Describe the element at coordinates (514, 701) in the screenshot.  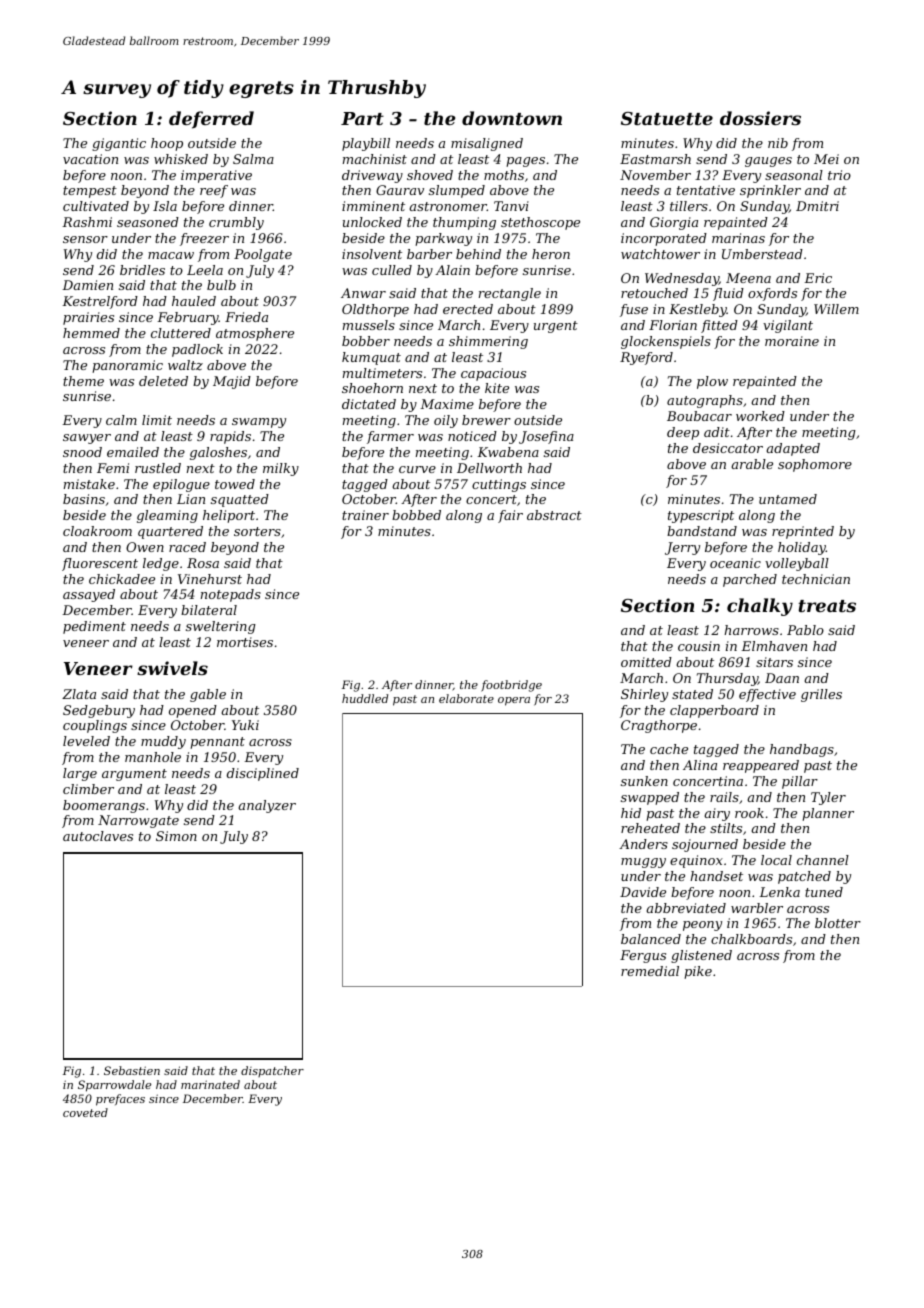
I see `opera` at that location.
